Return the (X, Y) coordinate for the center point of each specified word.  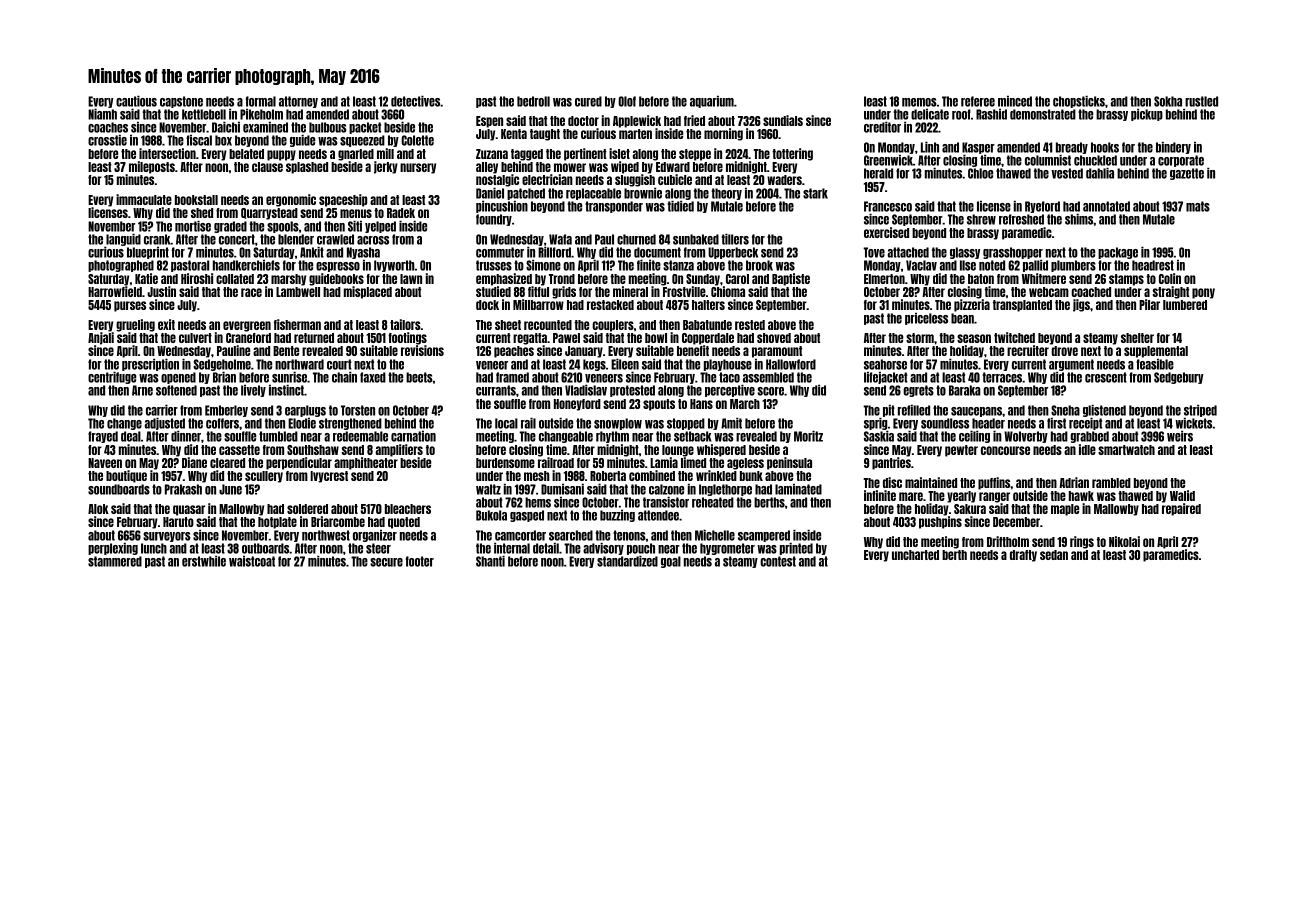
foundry (494, 220)
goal (671, 562)
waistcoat (252, 561)
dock (487, 305)
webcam (1049, 292)
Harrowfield (115, 291)
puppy (281, 155)
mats (1198, 206)
